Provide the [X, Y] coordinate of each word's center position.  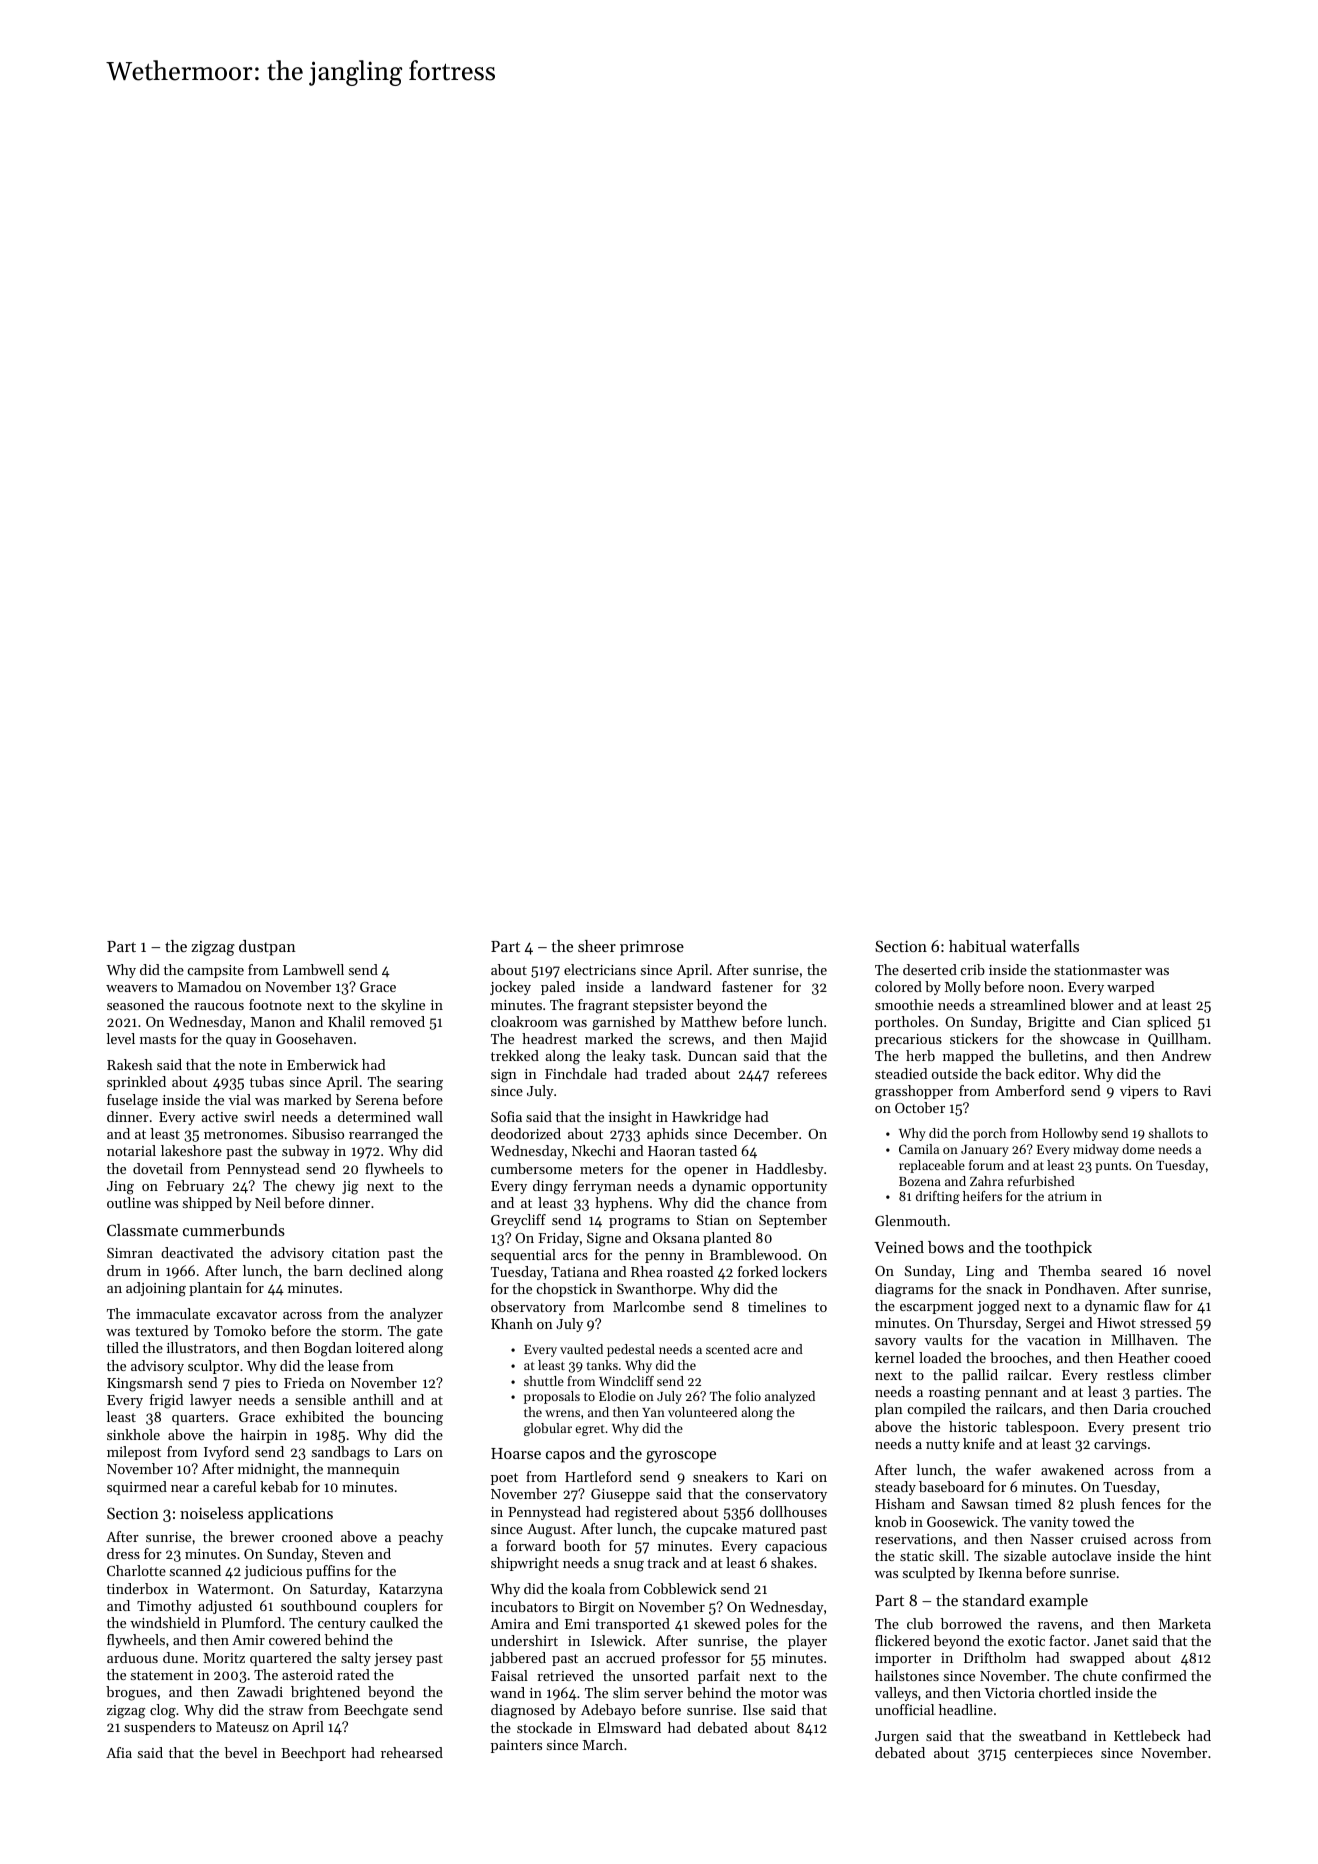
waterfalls [1044, 946]
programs [639, 1223]
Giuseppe [620, 1495]
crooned [307, 1536]
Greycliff [518, 1221]
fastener [747, 986]
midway [1096, 1150]
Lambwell [313, 969]
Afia [119, 1752]
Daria [1131, 1409]
